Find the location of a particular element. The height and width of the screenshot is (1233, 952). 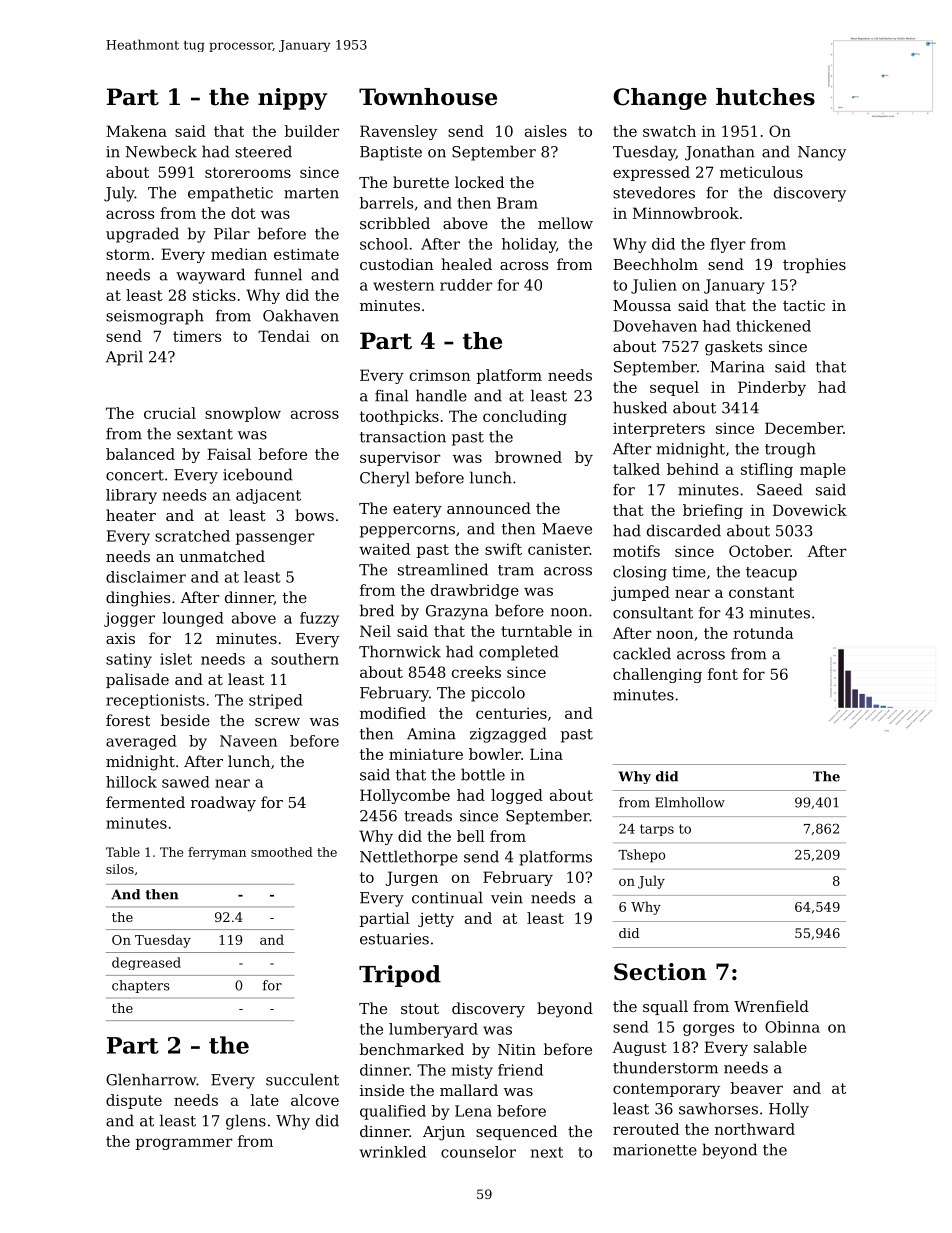

aisles is located at coordinates (546, 131).
